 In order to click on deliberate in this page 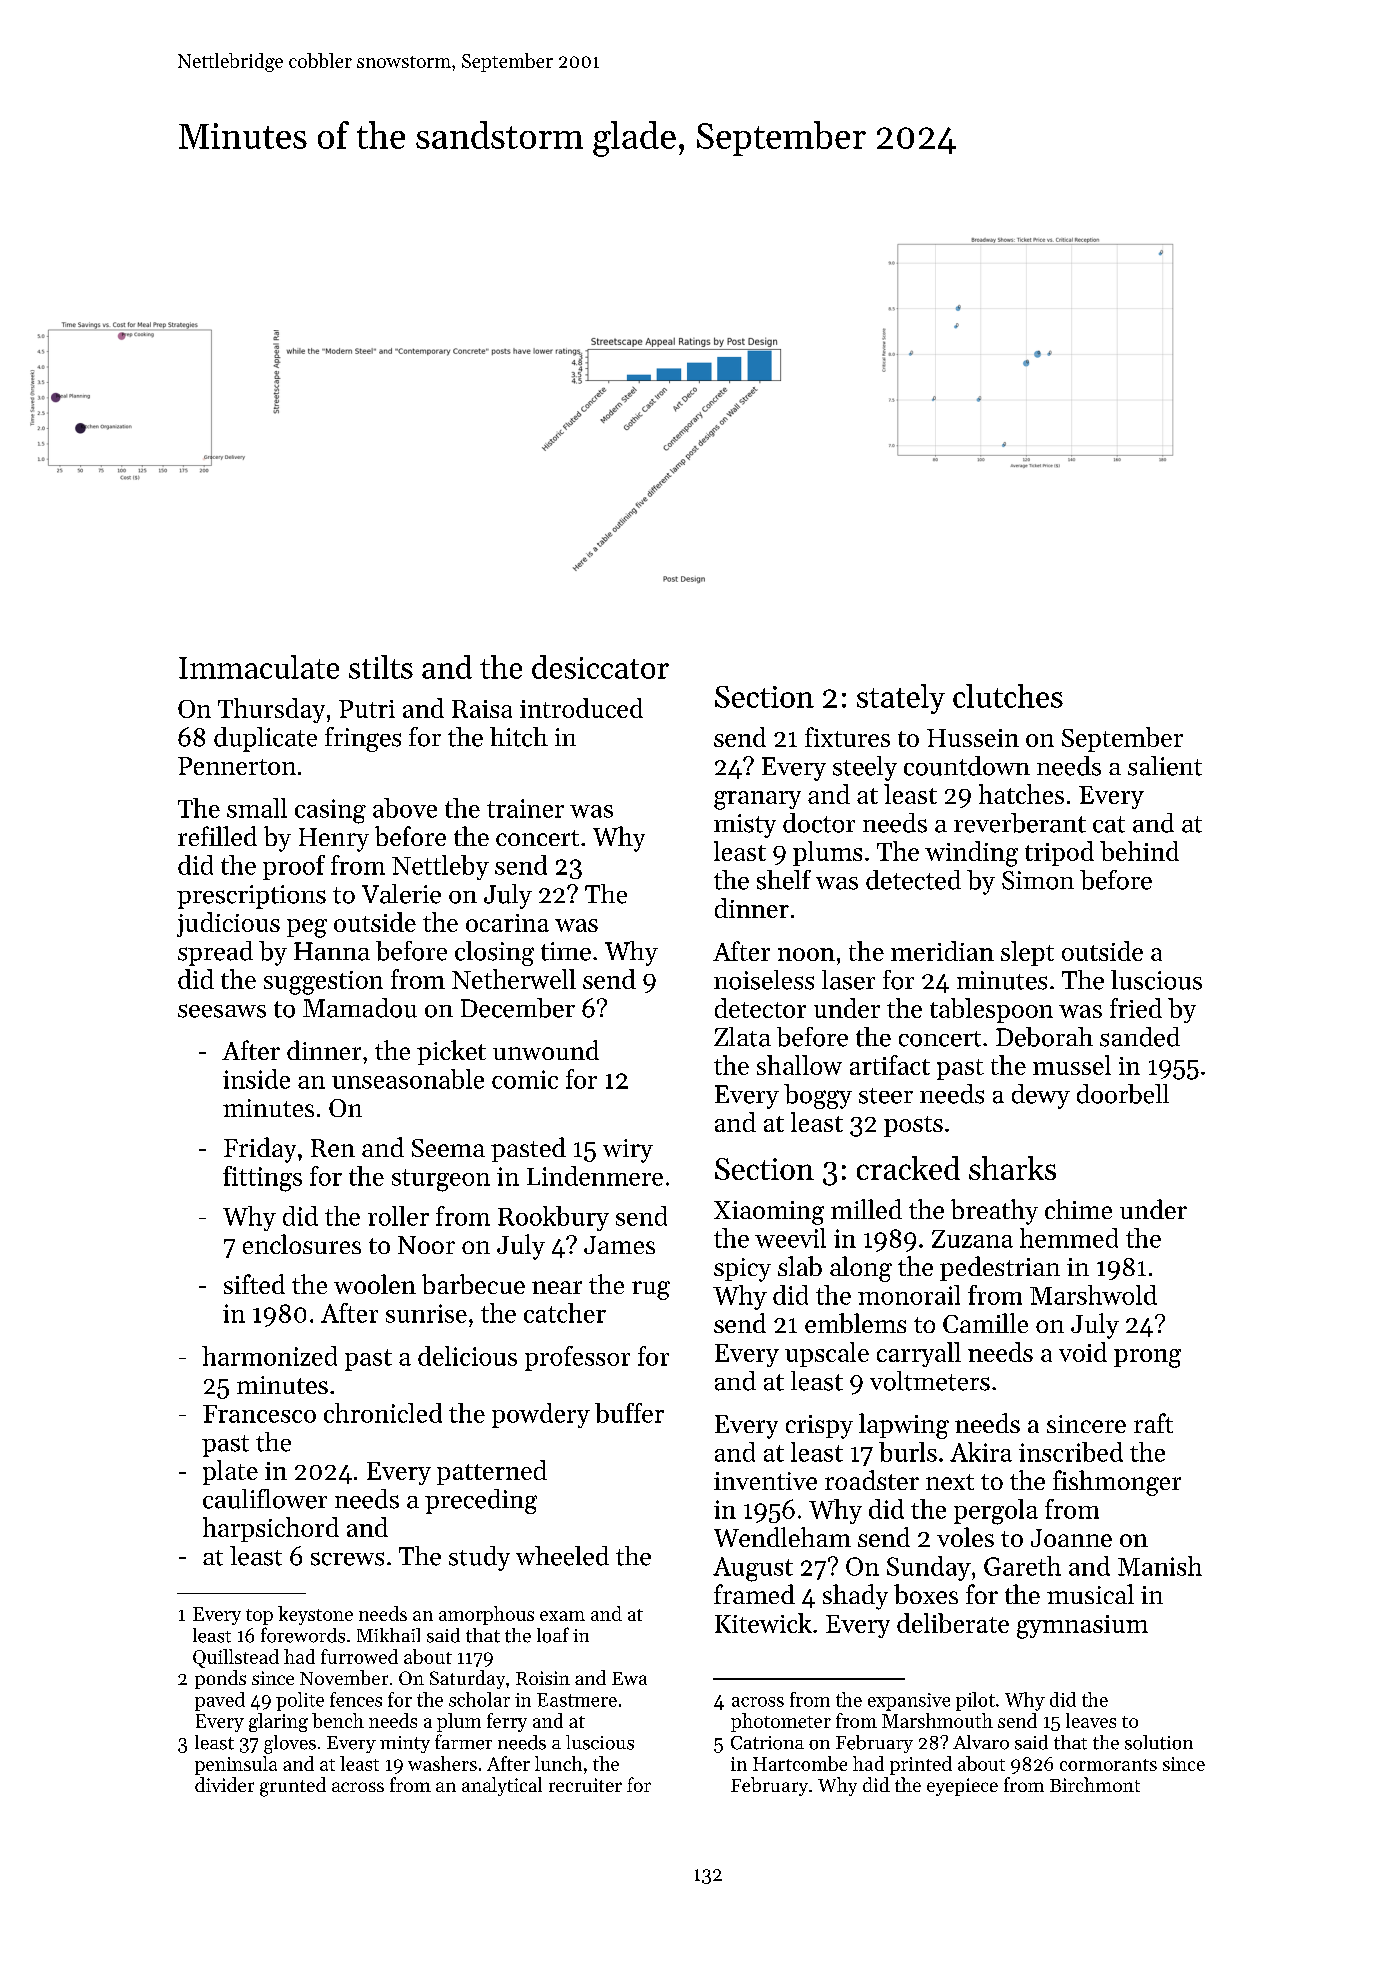, I will do `click(953, 1623)`.
